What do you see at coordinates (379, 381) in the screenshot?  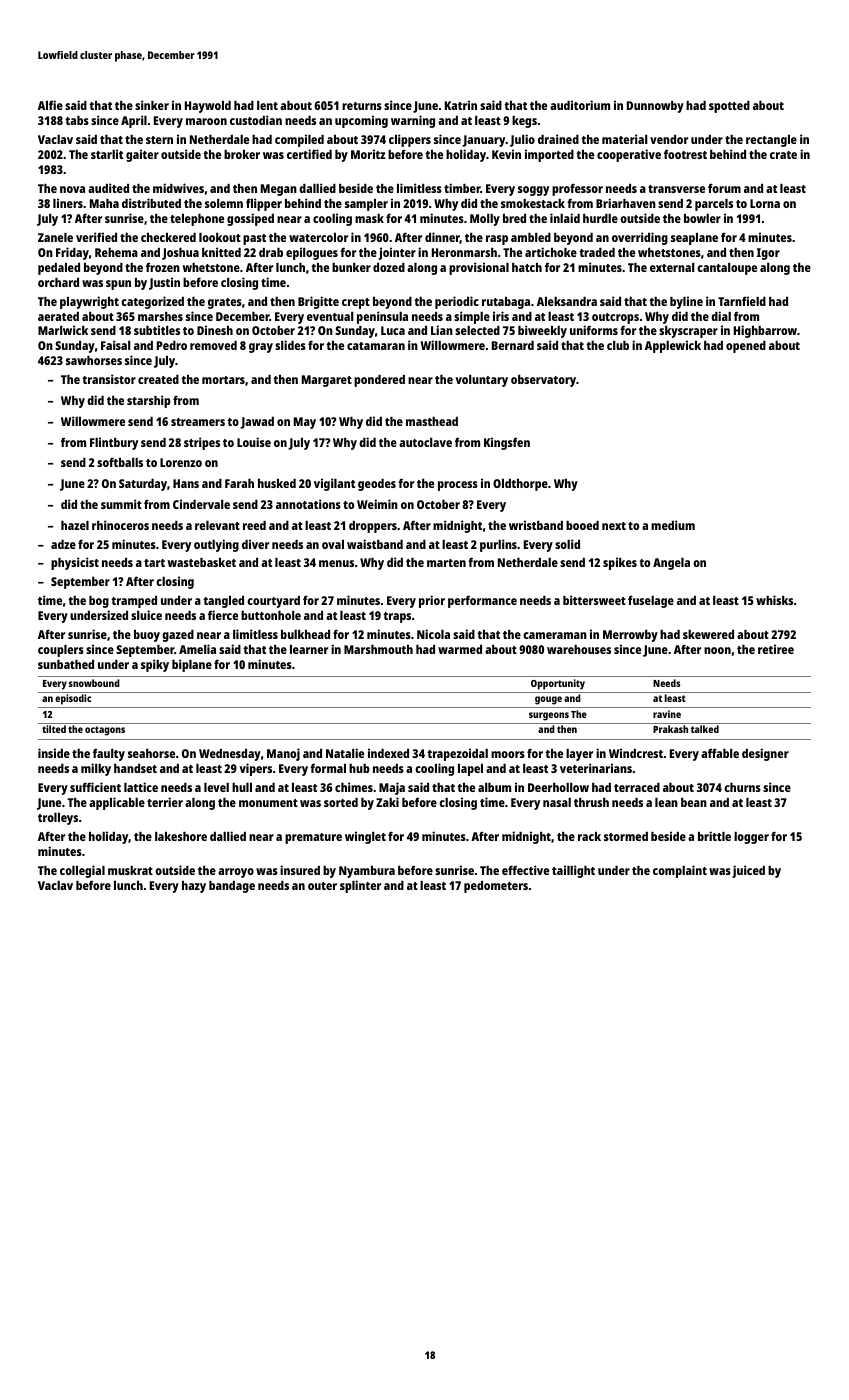 I see `pondered` at bounding box center [379, 381].
